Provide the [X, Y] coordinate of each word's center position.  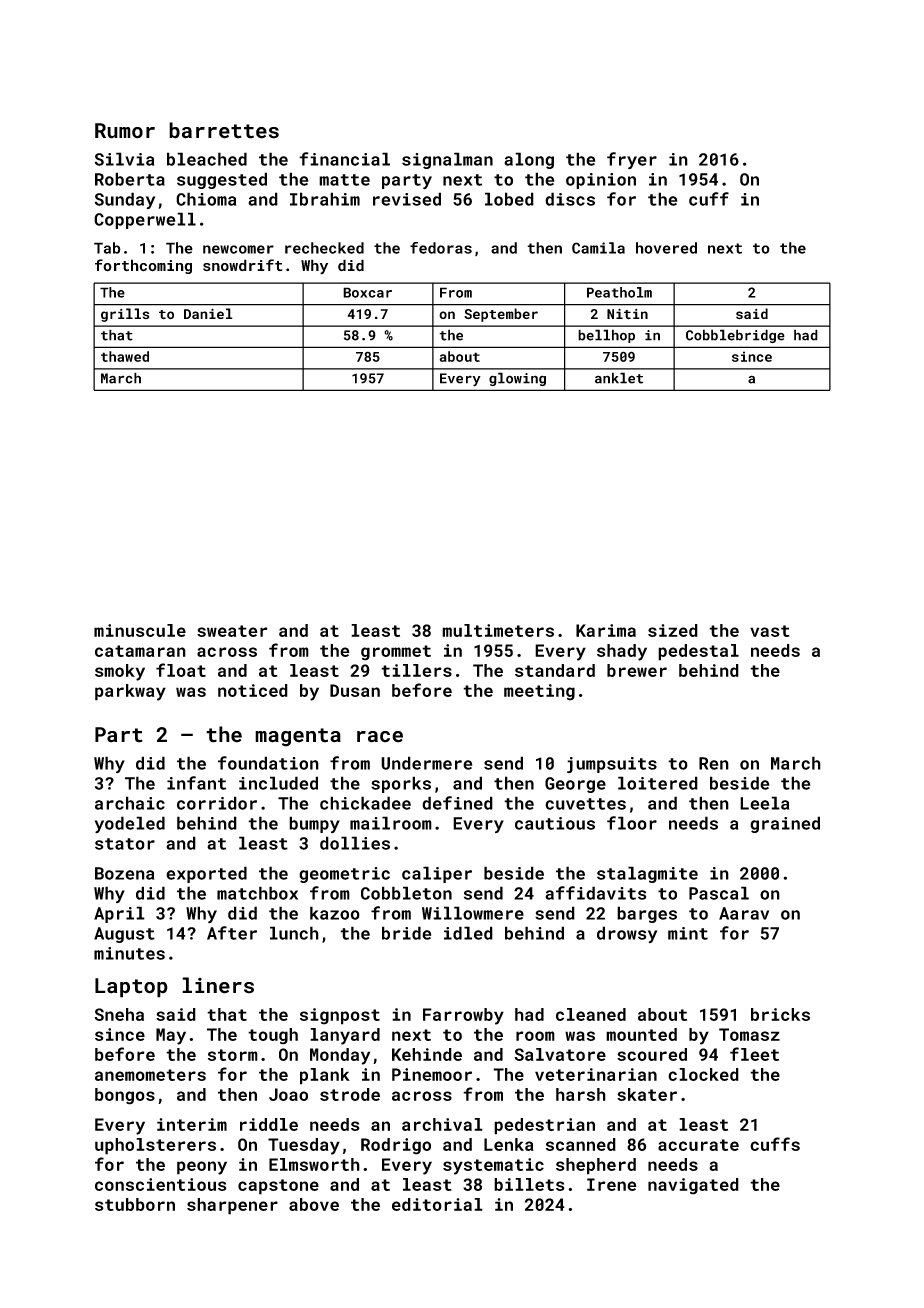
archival [442, 1124]
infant [196, 783]
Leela [764, 803]
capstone [278, 1187]
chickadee [365, 803]
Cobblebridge [735, 336]
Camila [598, 248]
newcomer [238, 249]
